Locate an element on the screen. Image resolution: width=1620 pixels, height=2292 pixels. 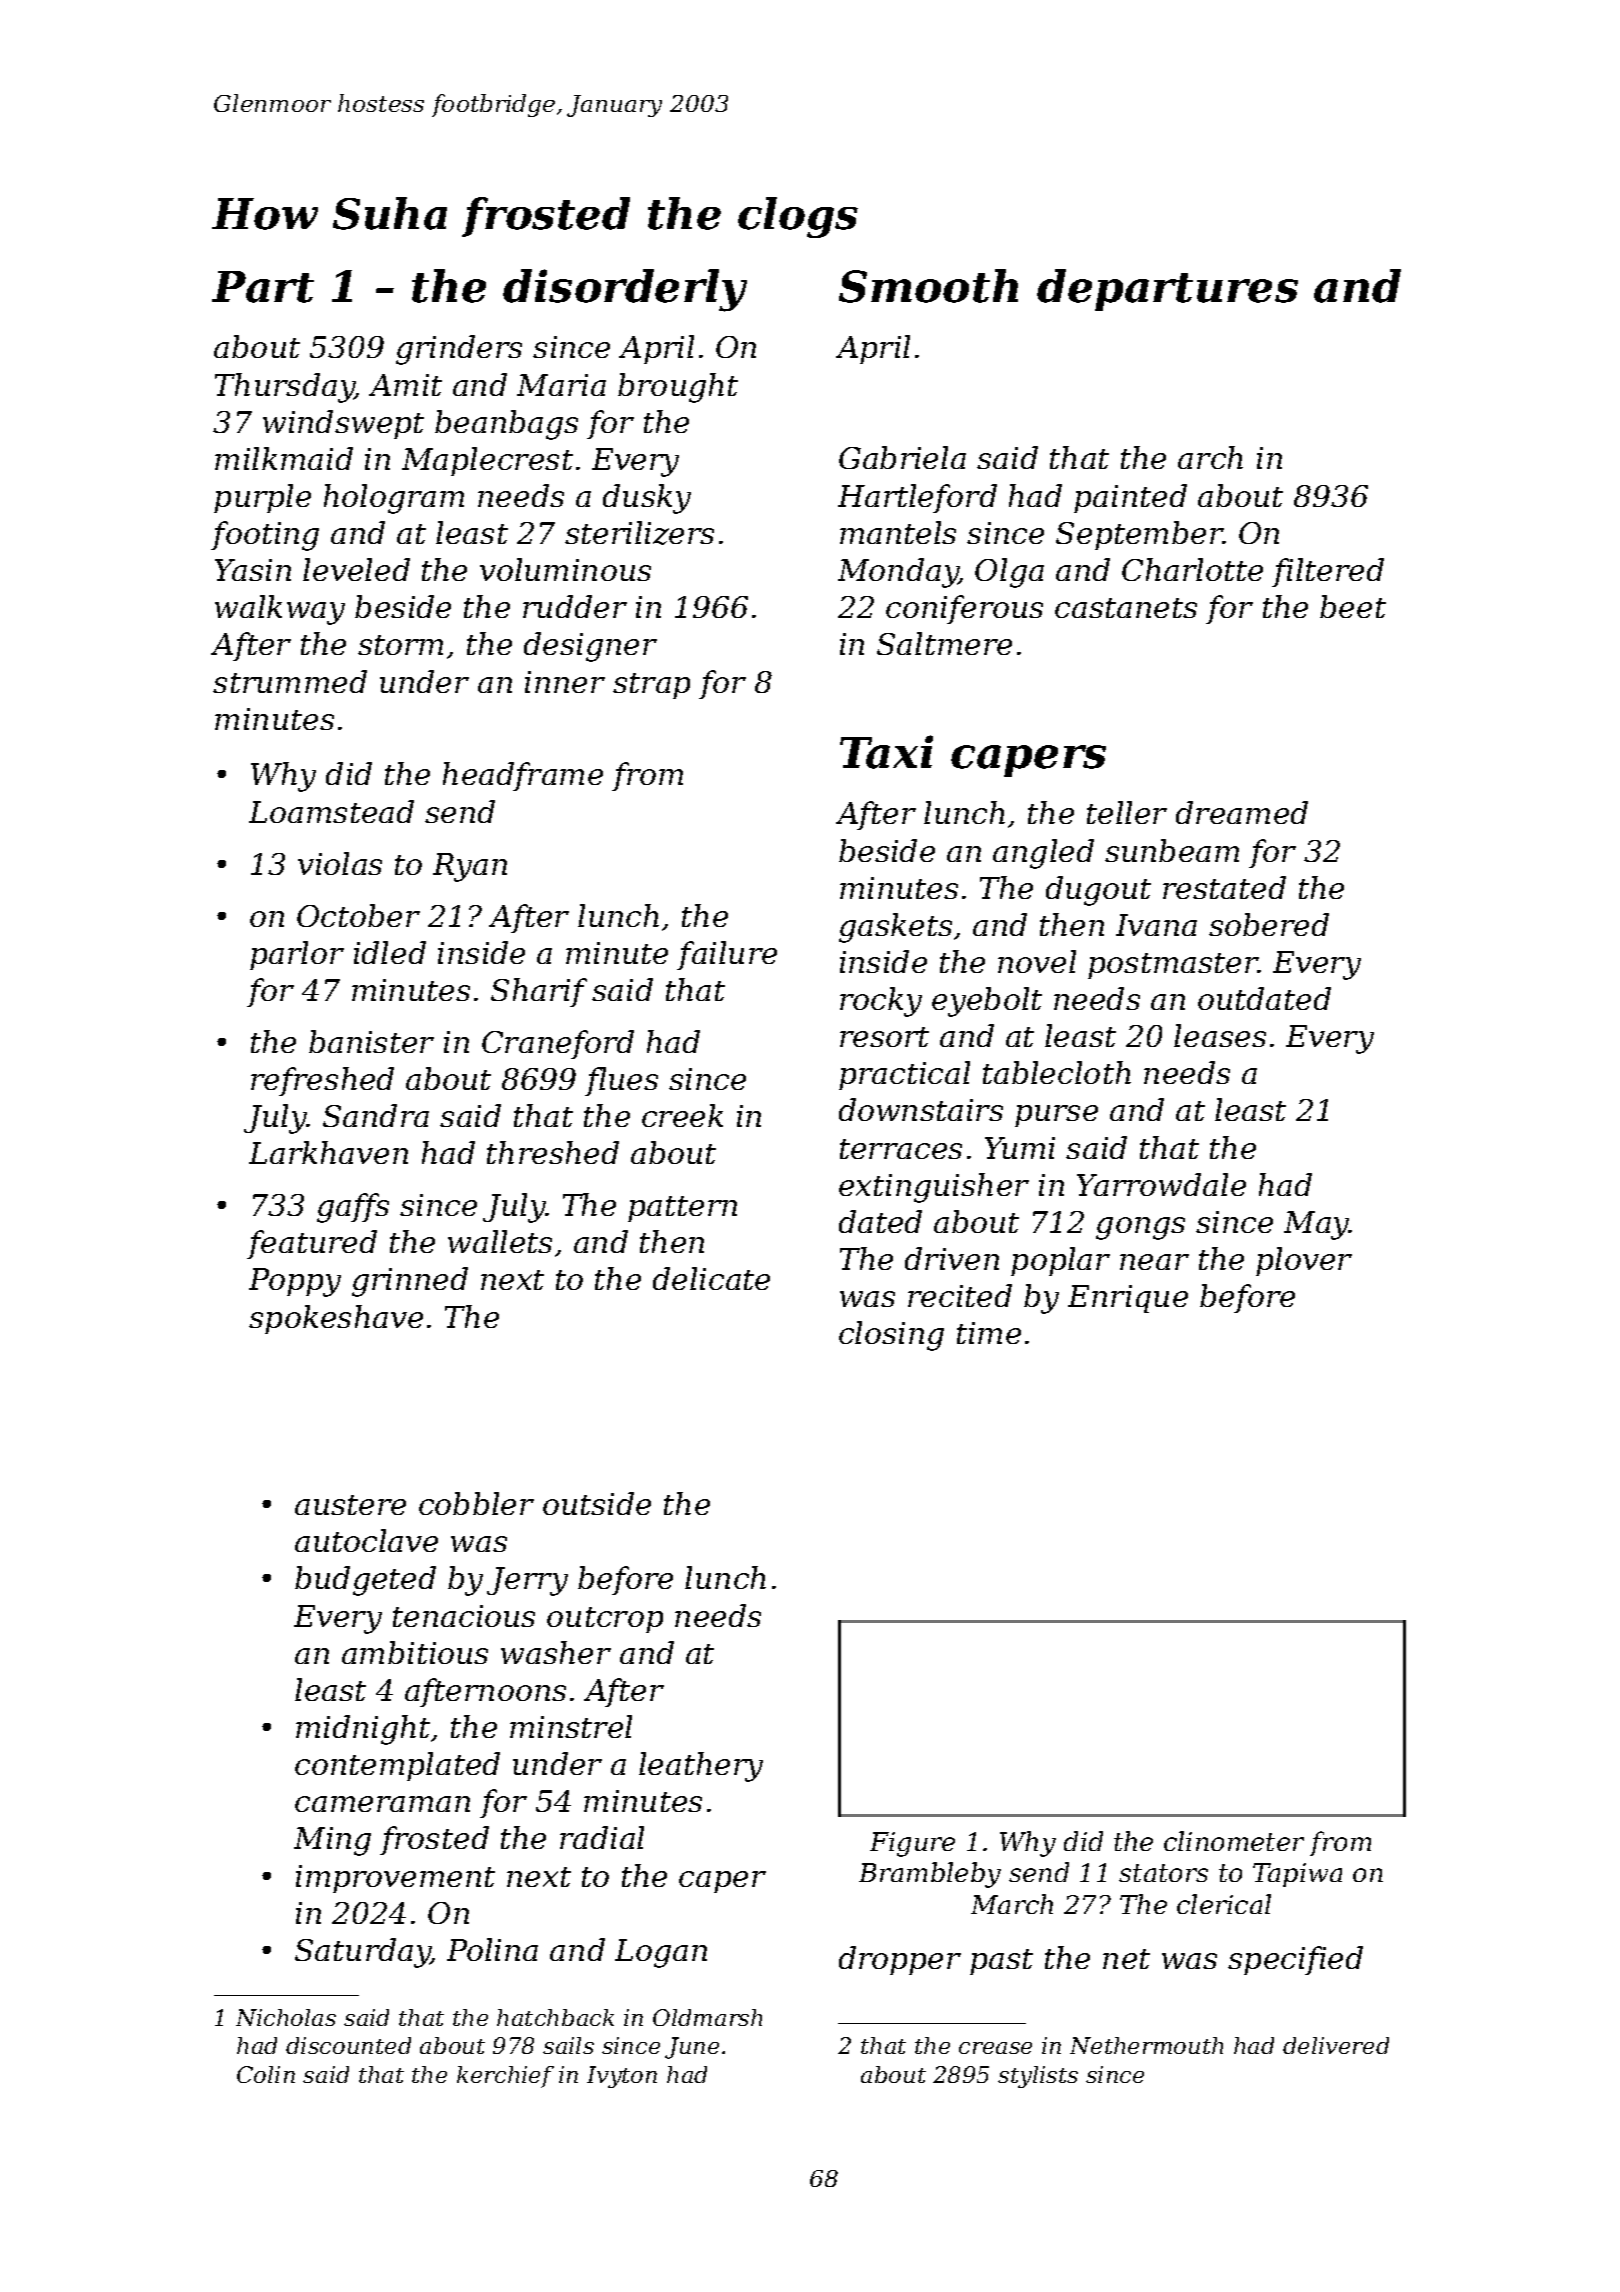
Ivyton is located at coordinates (622, 2077).
